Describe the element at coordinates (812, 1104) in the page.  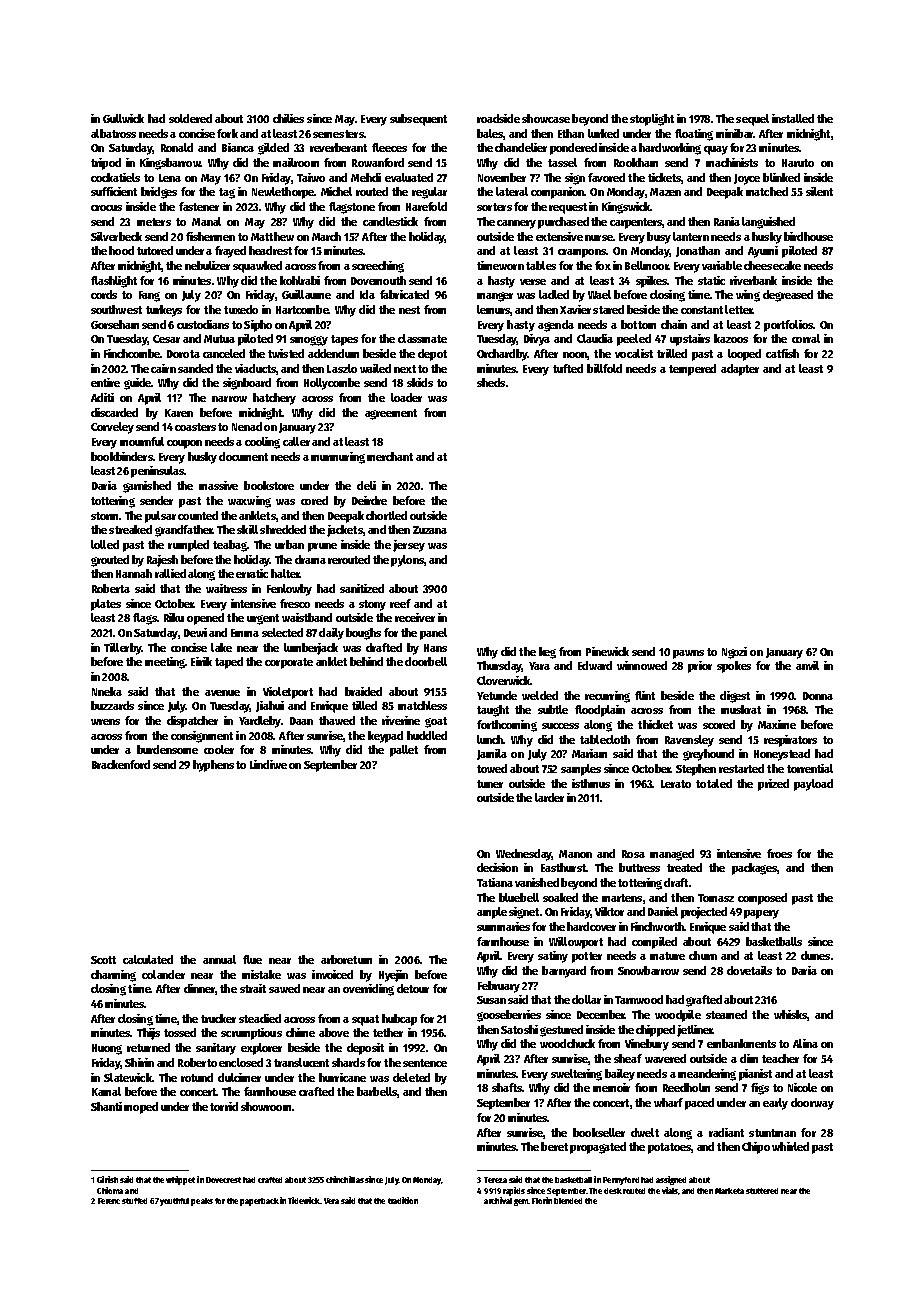
I see `doorway` at that location.
